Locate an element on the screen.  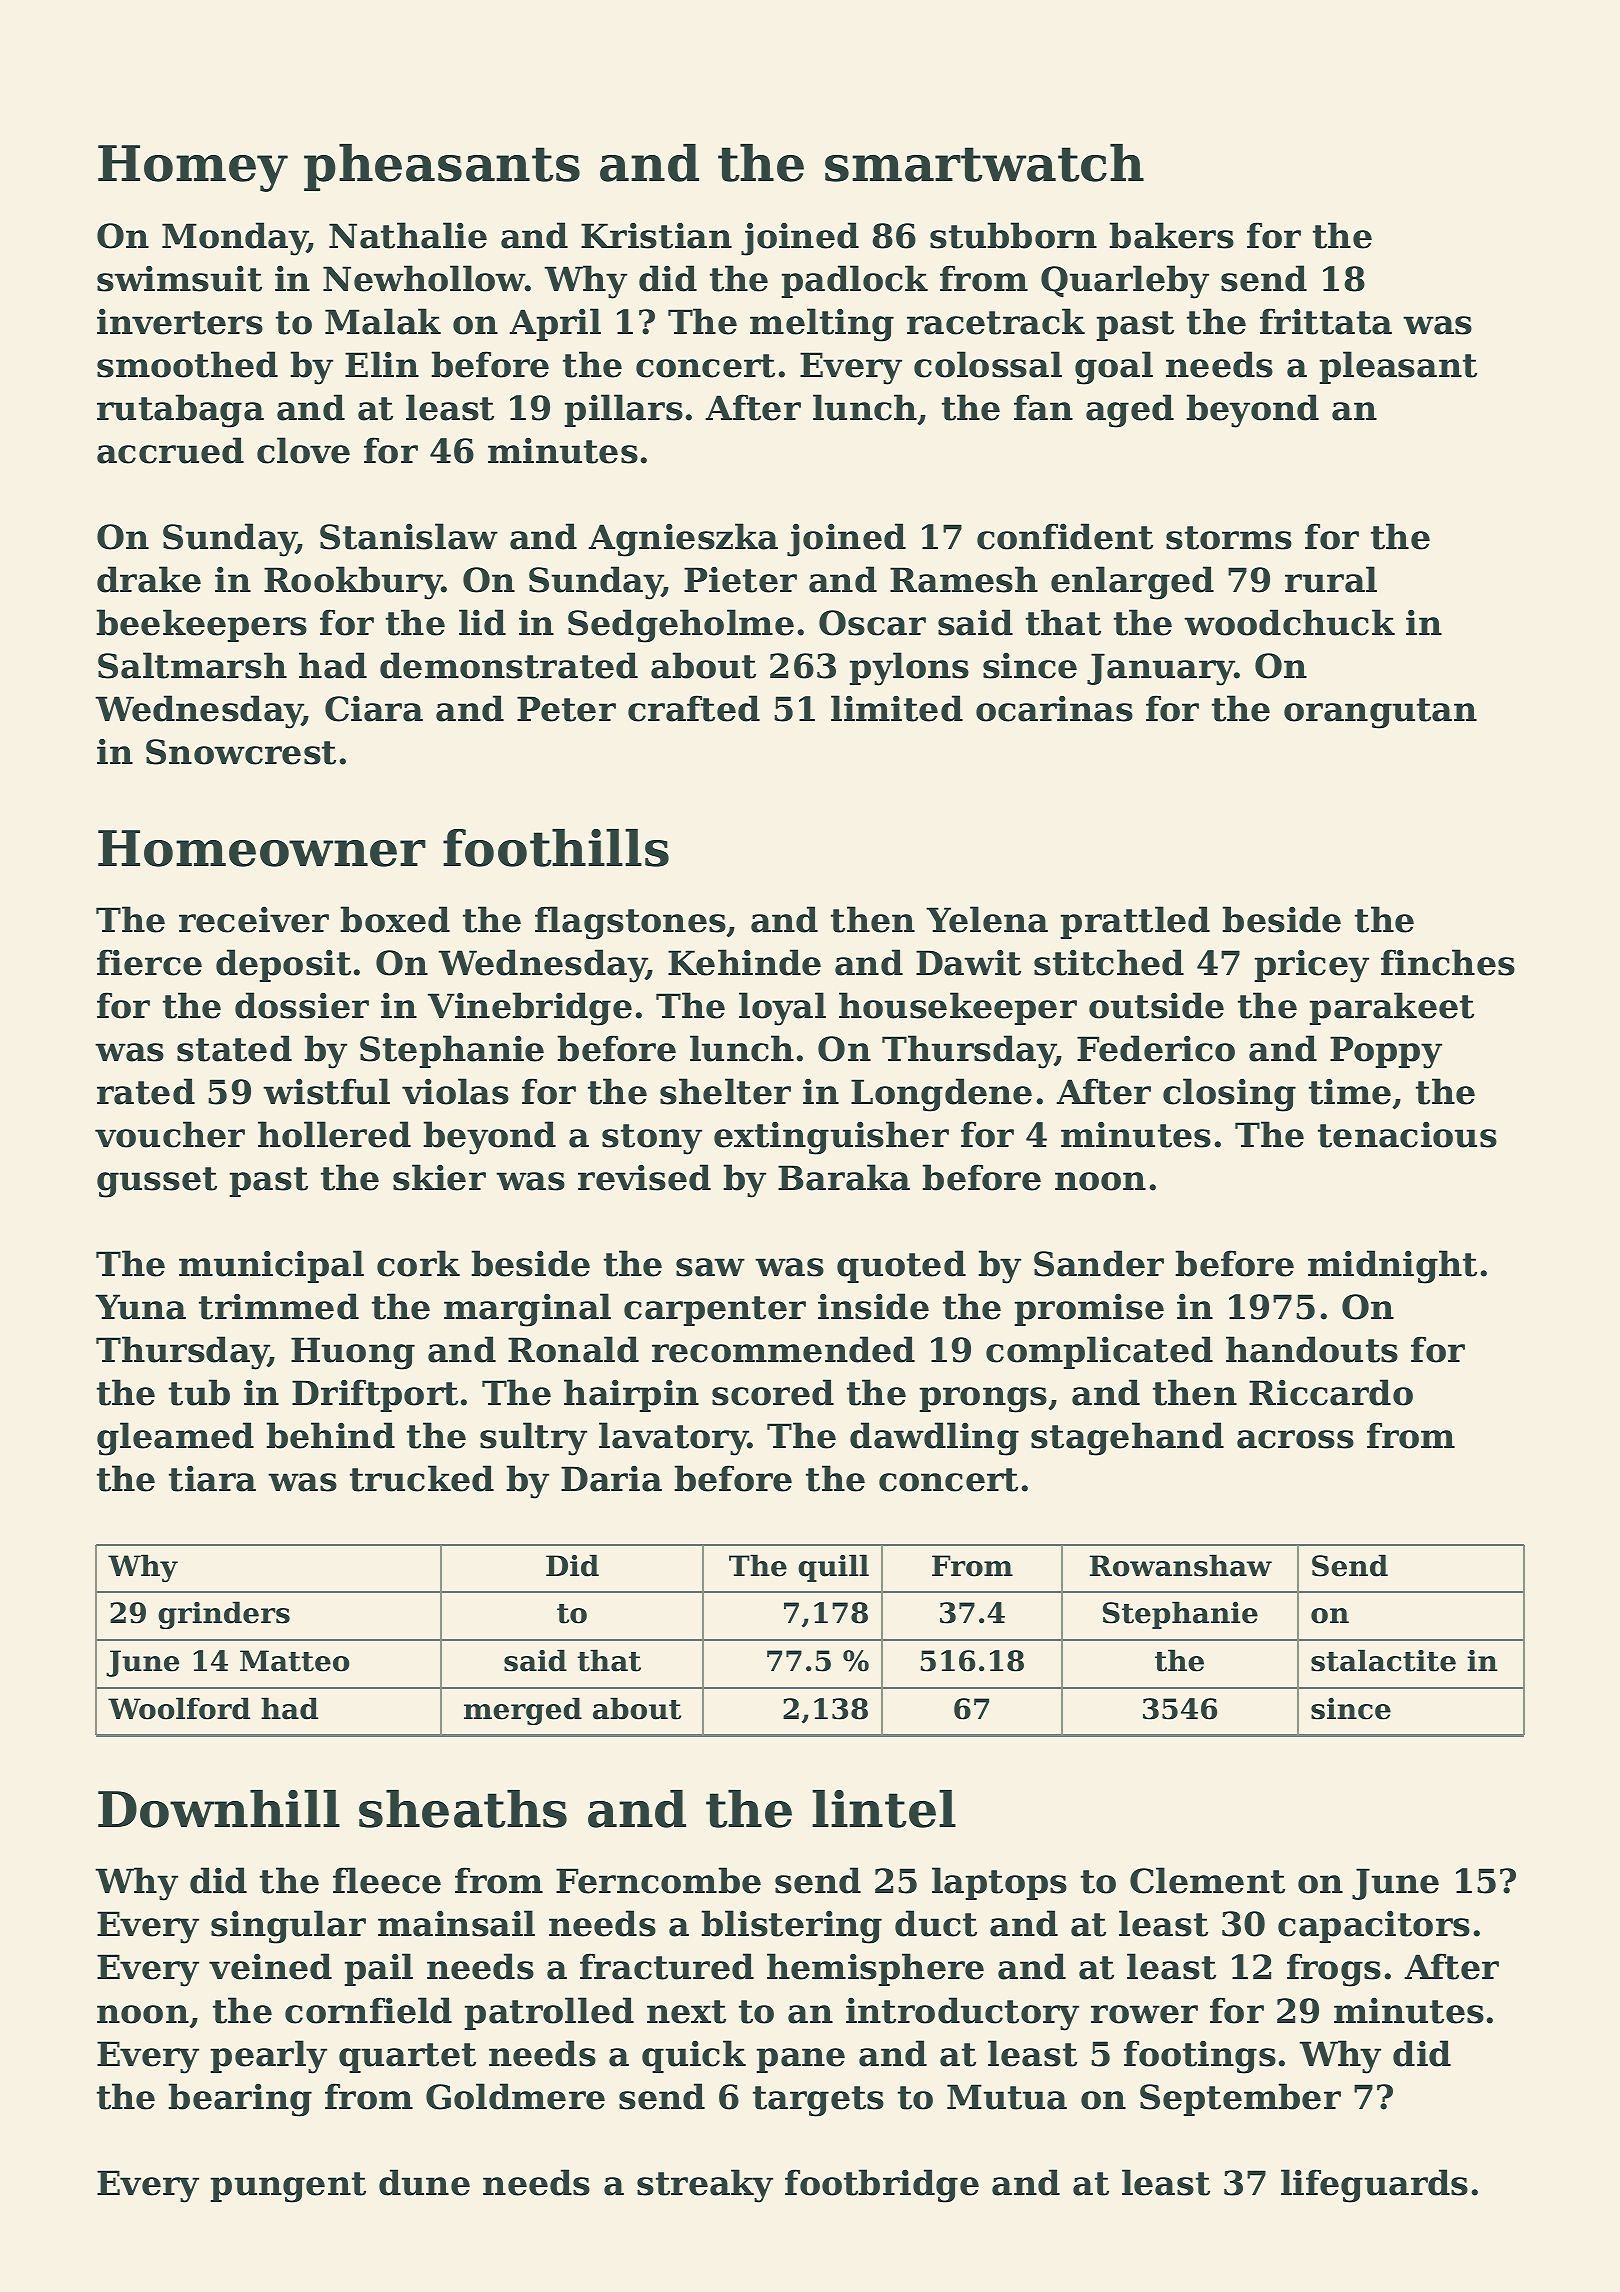
smoothed is located at coordinates (187, 364).
